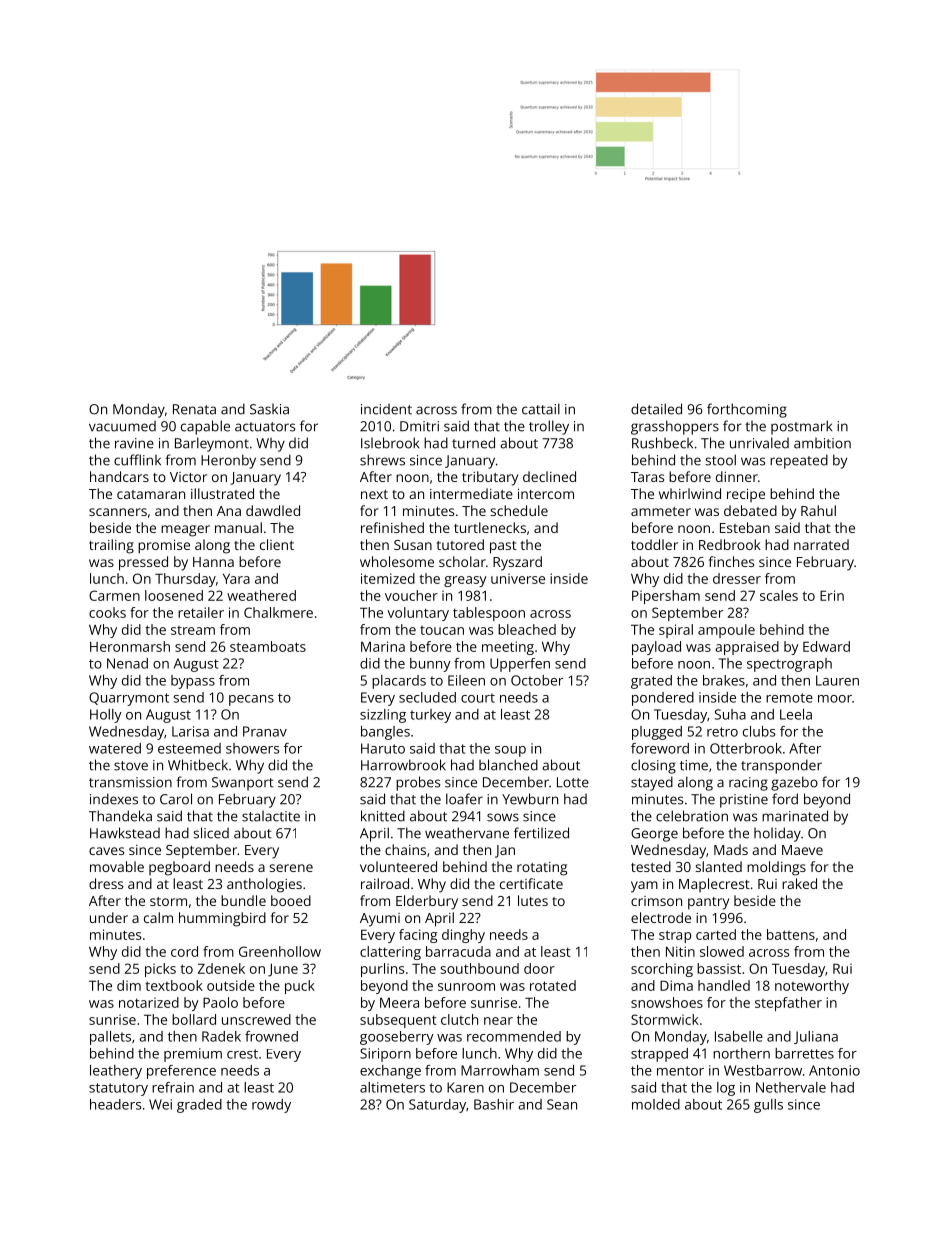 This document has width=952, height=1233. I want to click on clubs, so click(759, 731).
